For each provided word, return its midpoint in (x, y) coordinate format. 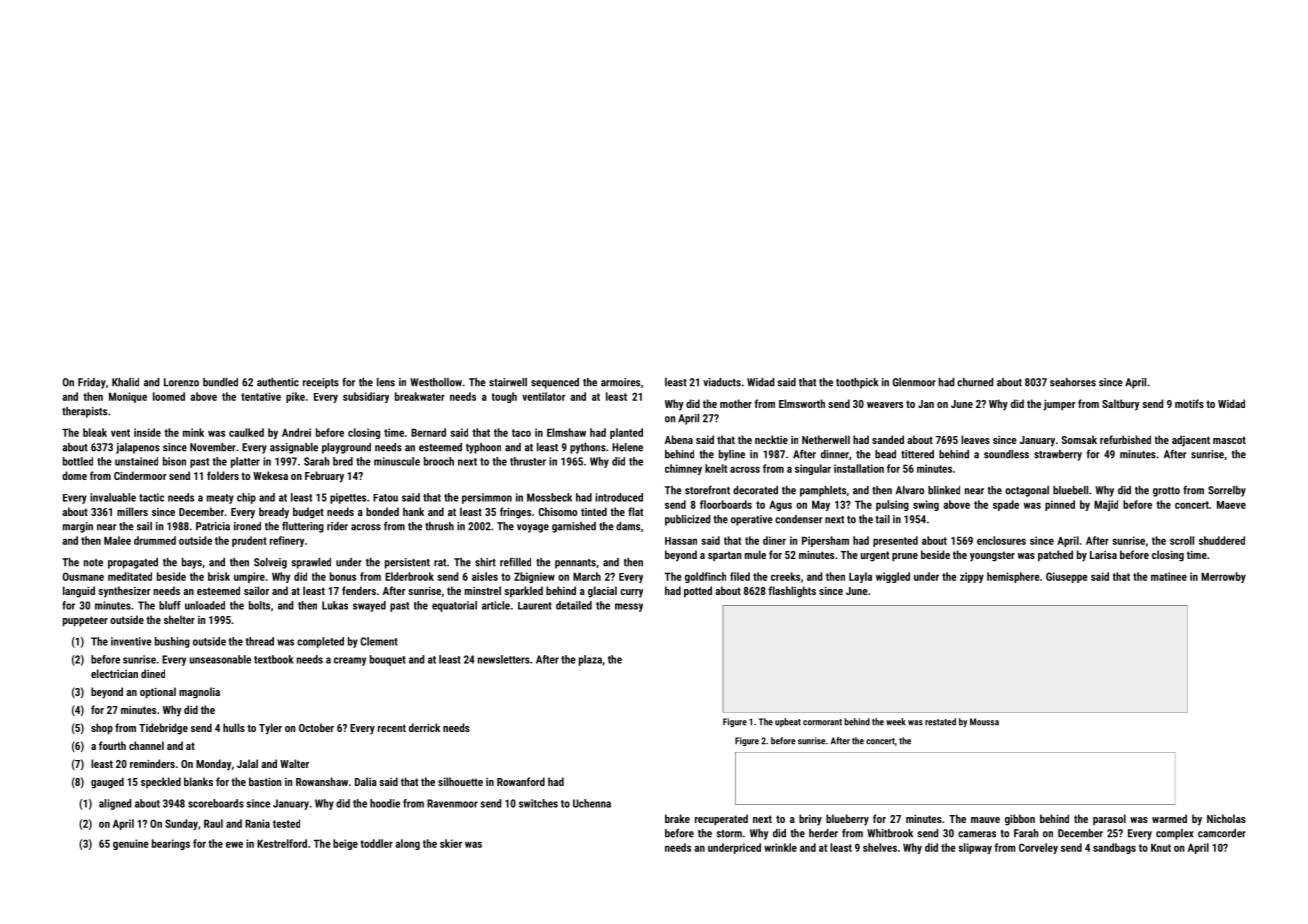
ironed (247, 526)
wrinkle (780, 847)
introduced (619, 497)
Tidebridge (163, 729)
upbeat (788, 722)
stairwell (508, 382)
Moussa (984, 722)
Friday (92, 383)
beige (345, 844)
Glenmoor (914, 382)
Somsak (1079, 439)
